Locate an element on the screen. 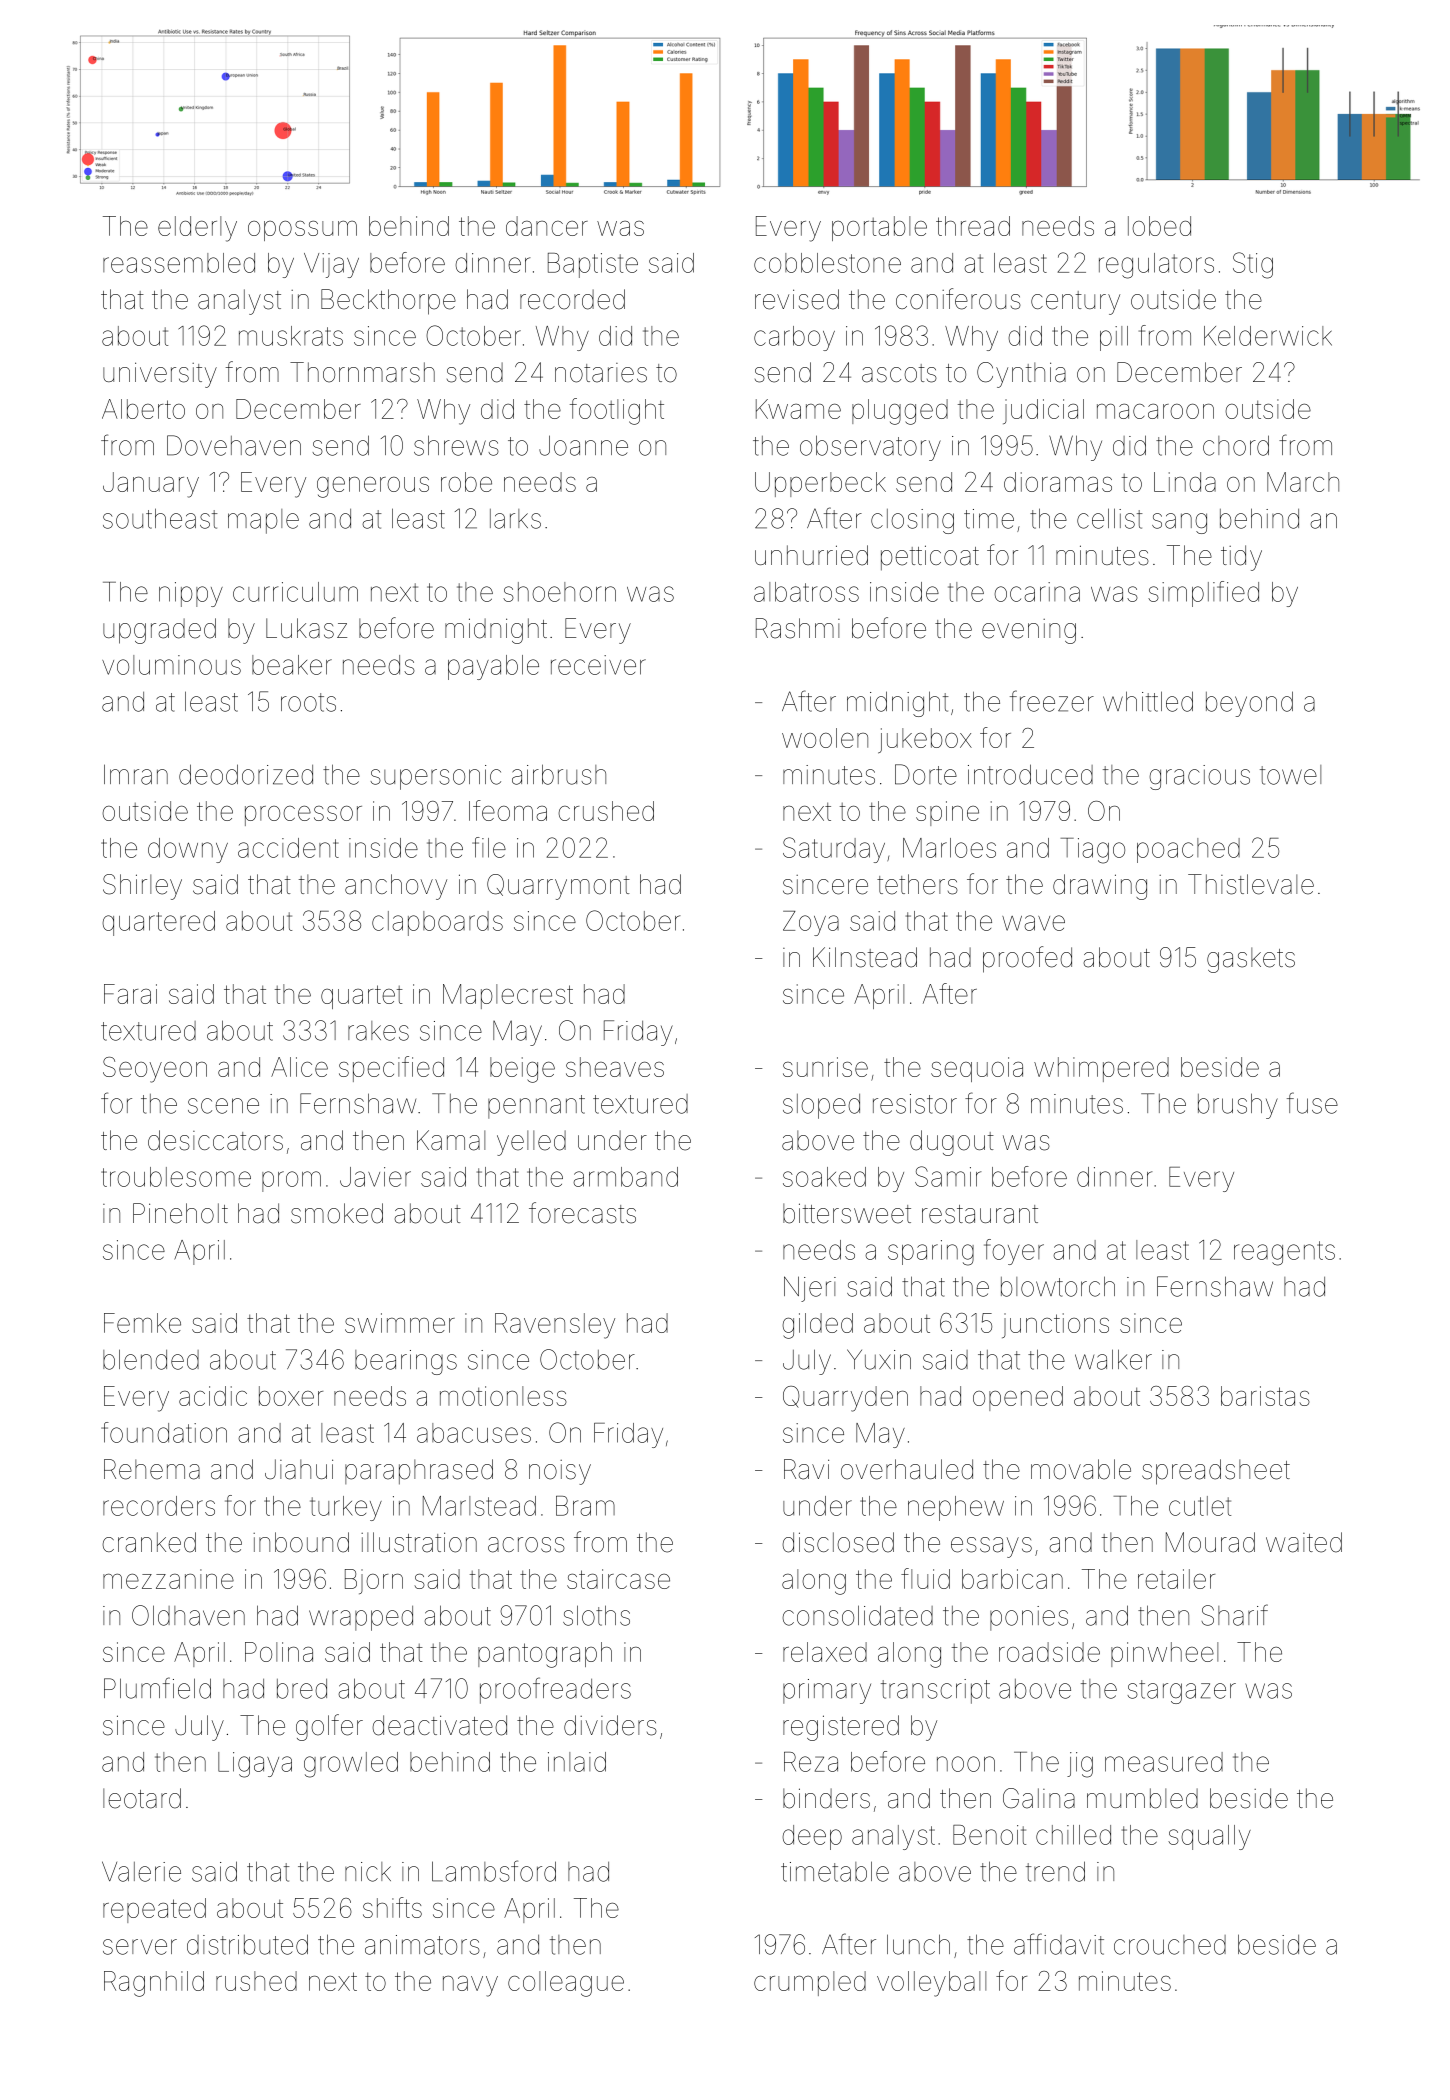  junctions is located at coordinates (1055, 1325).
